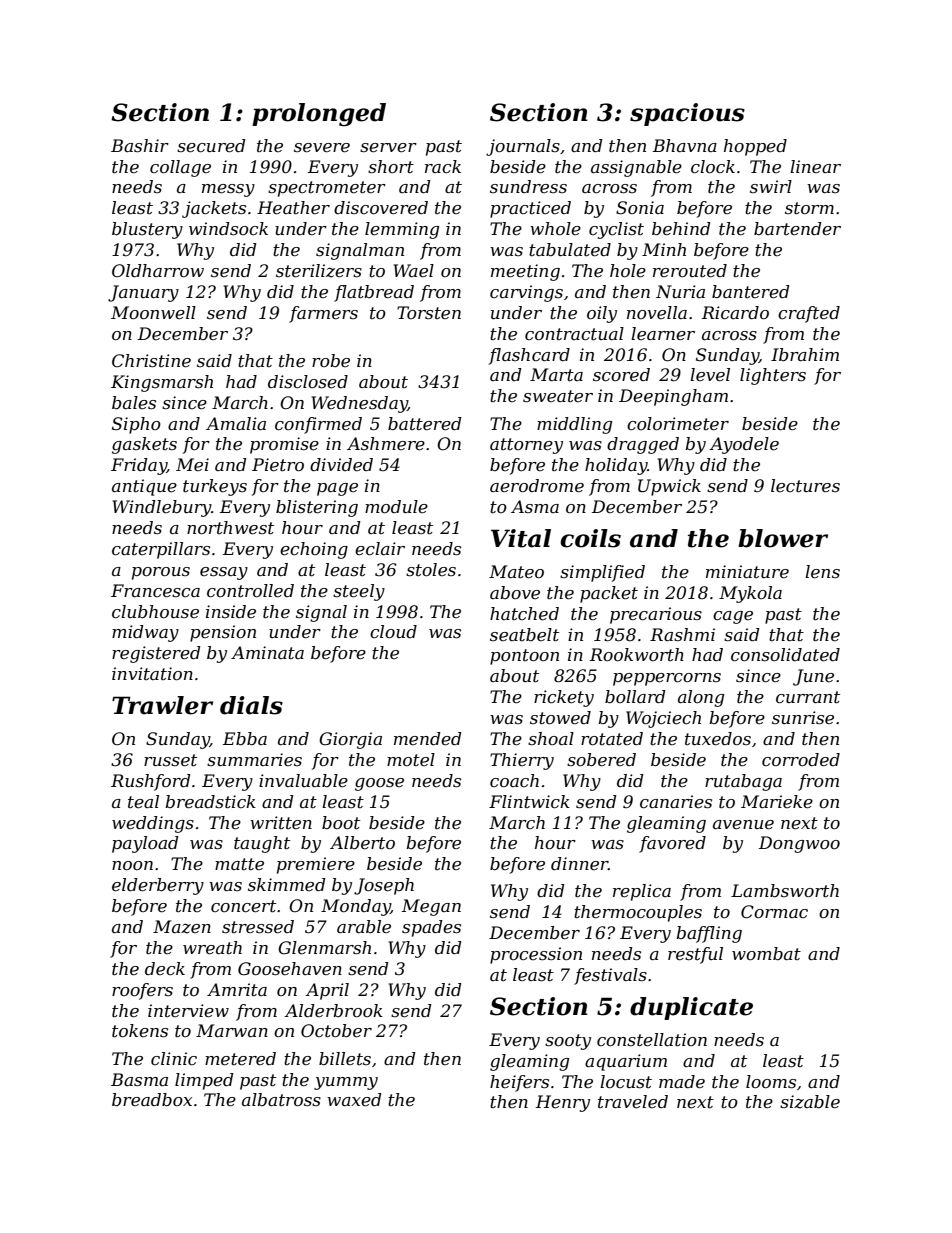  I want to click on promise, so click(284, 445).
